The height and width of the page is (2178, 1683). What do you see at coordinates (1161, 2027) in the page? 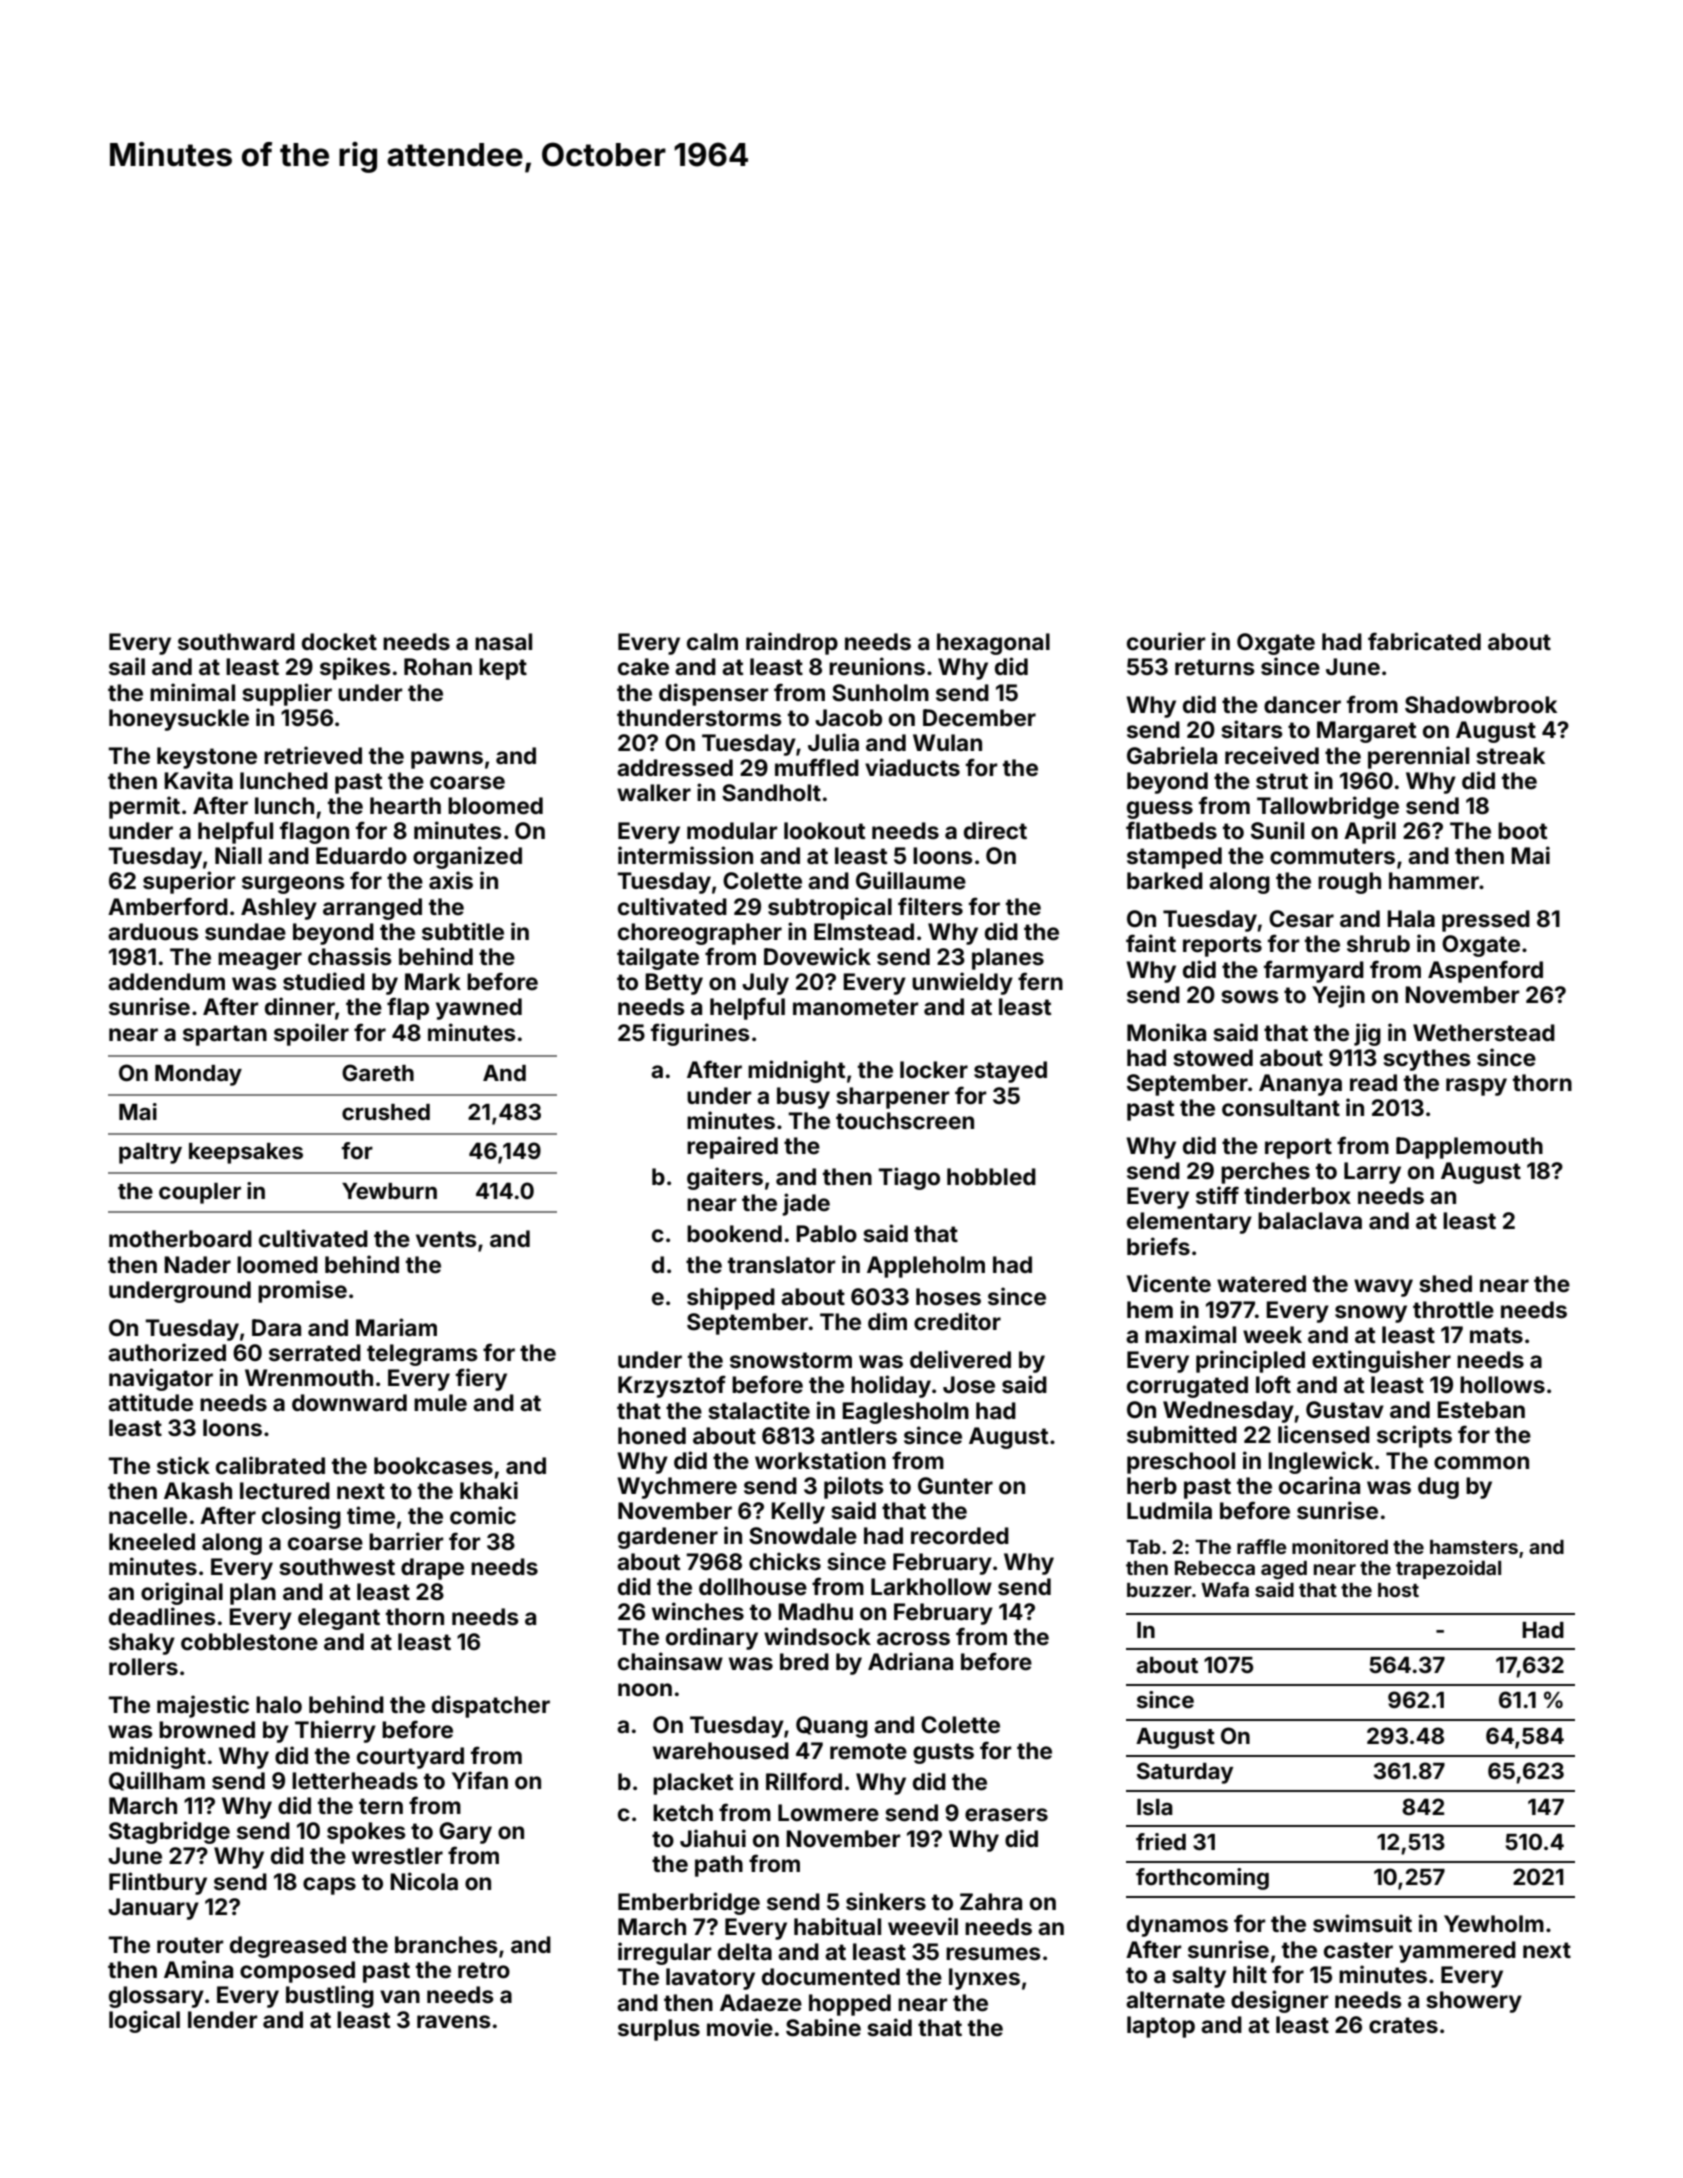
I see `laptop` at bounding box center [1161, 2027].
